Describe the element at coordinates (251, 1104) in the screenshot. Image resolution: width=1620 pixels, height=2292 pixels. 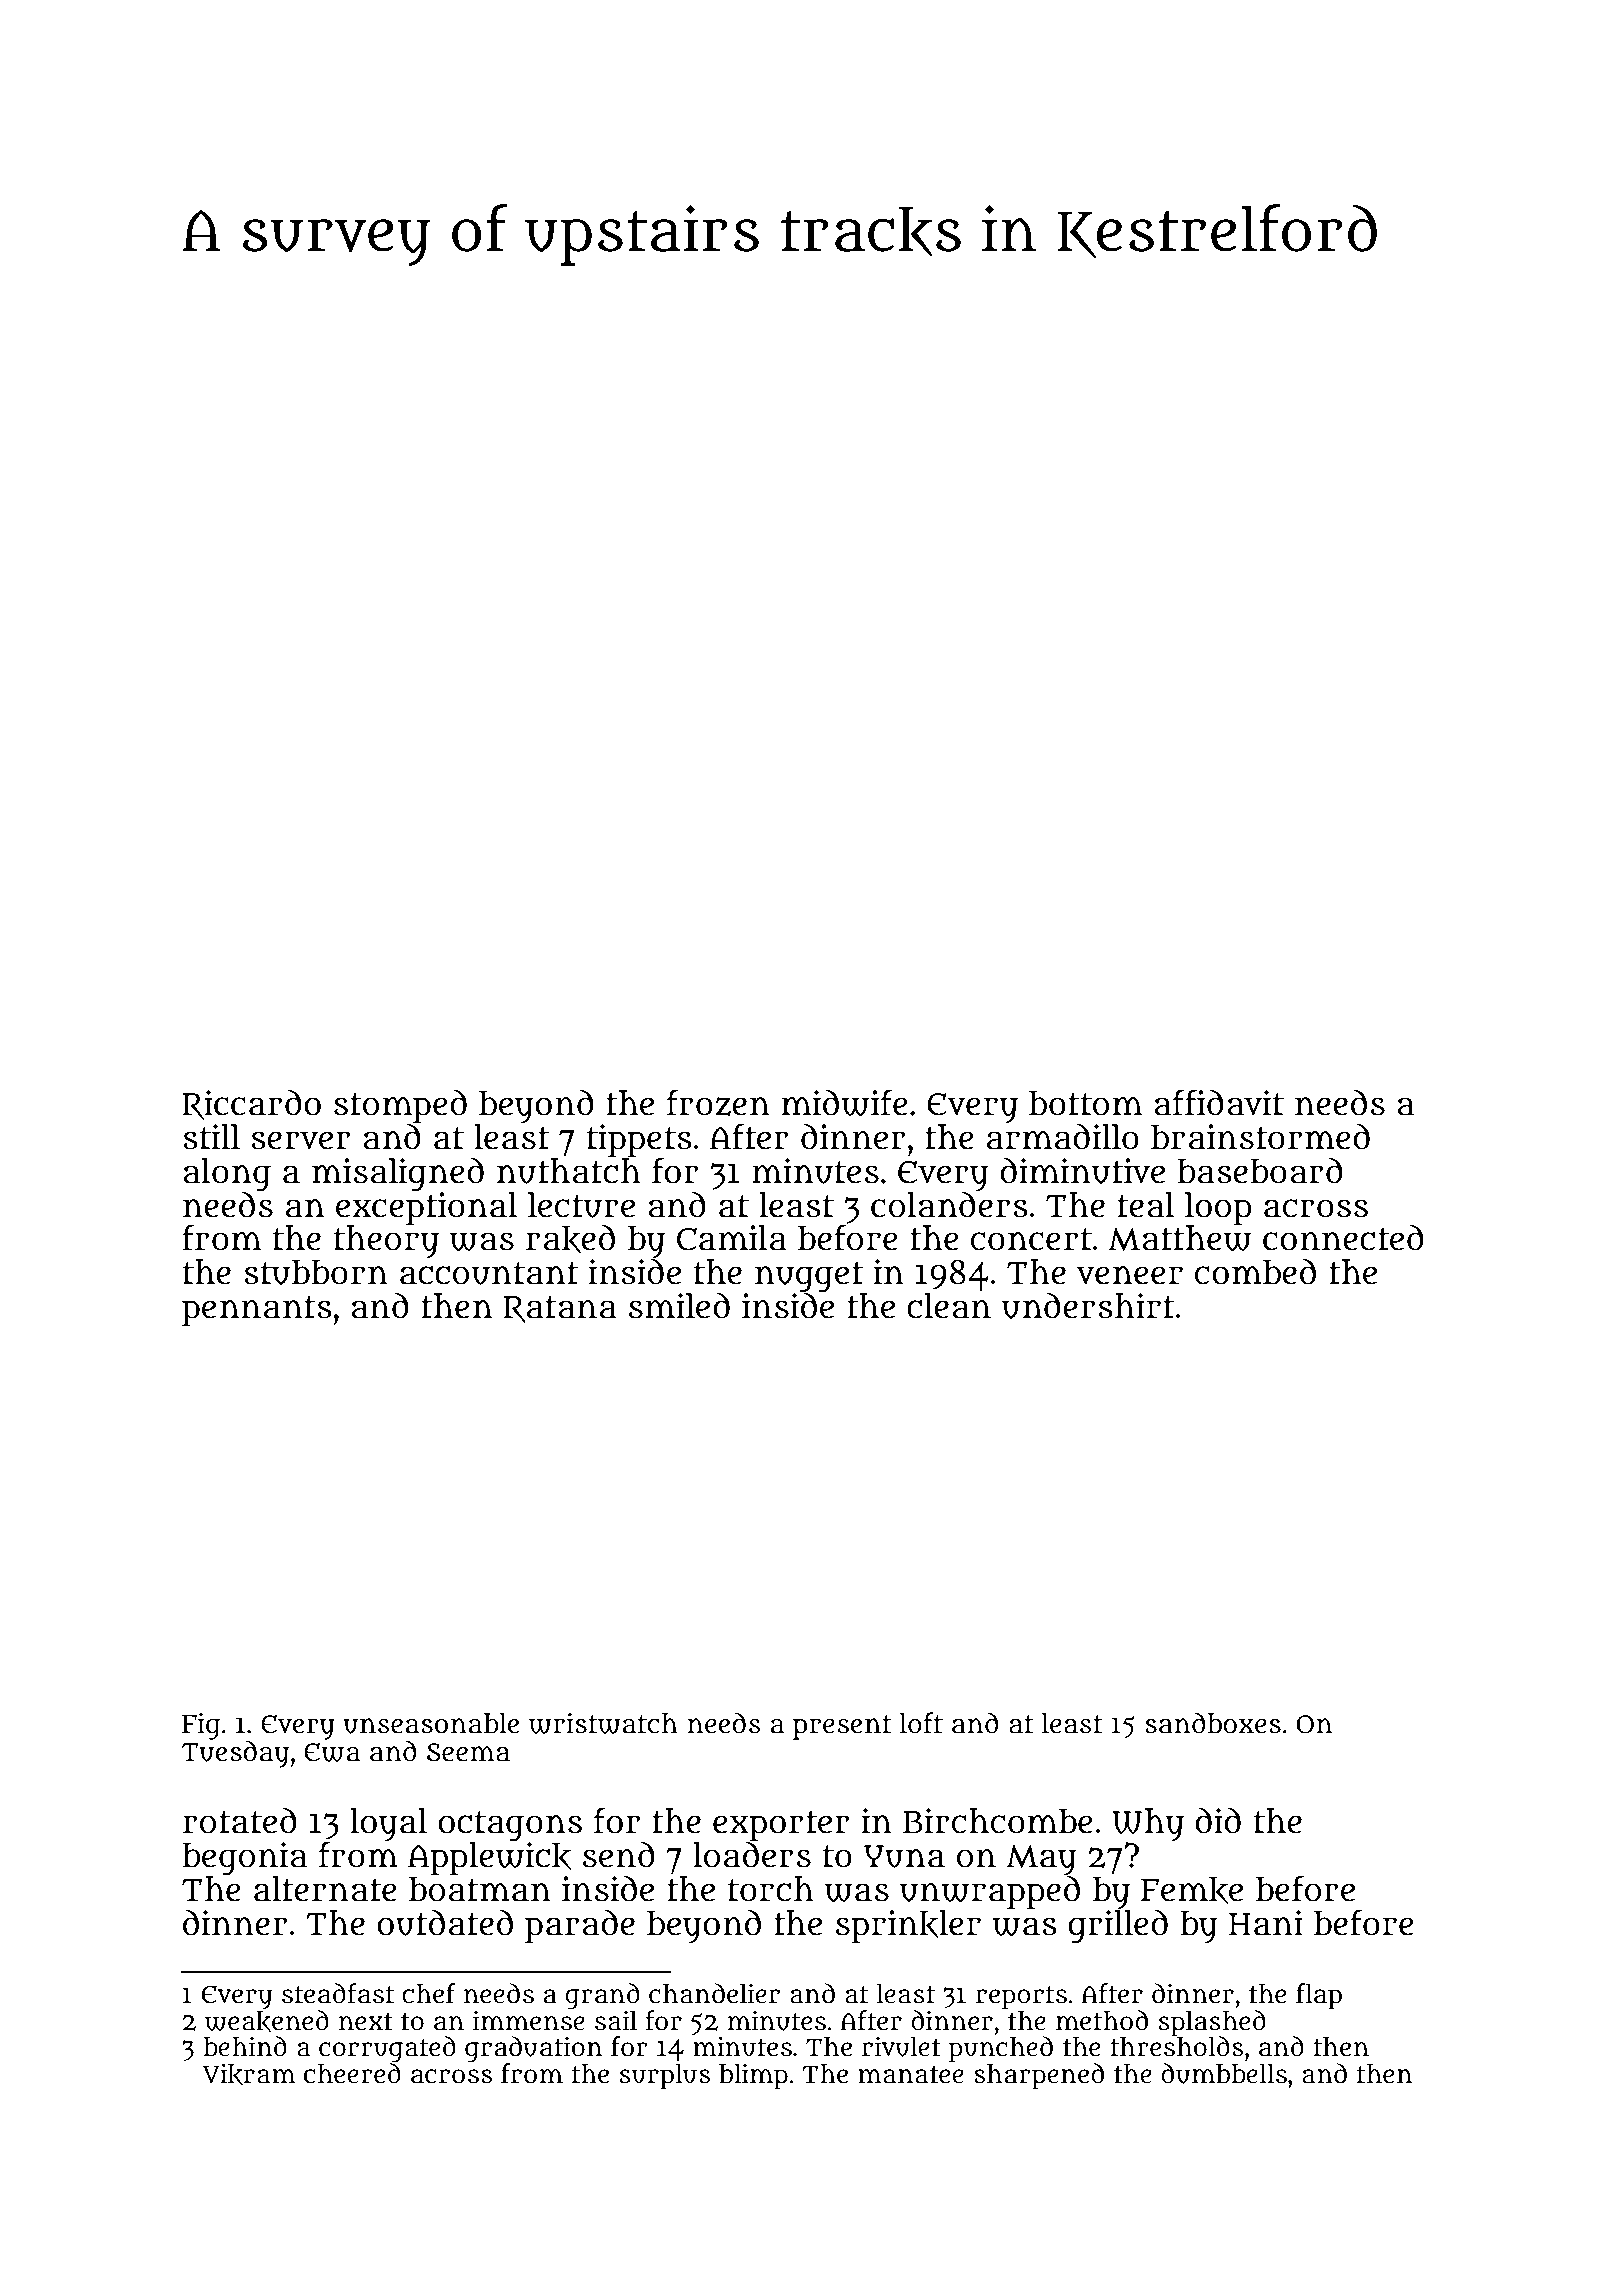
I see `Riccardo` at that location.
